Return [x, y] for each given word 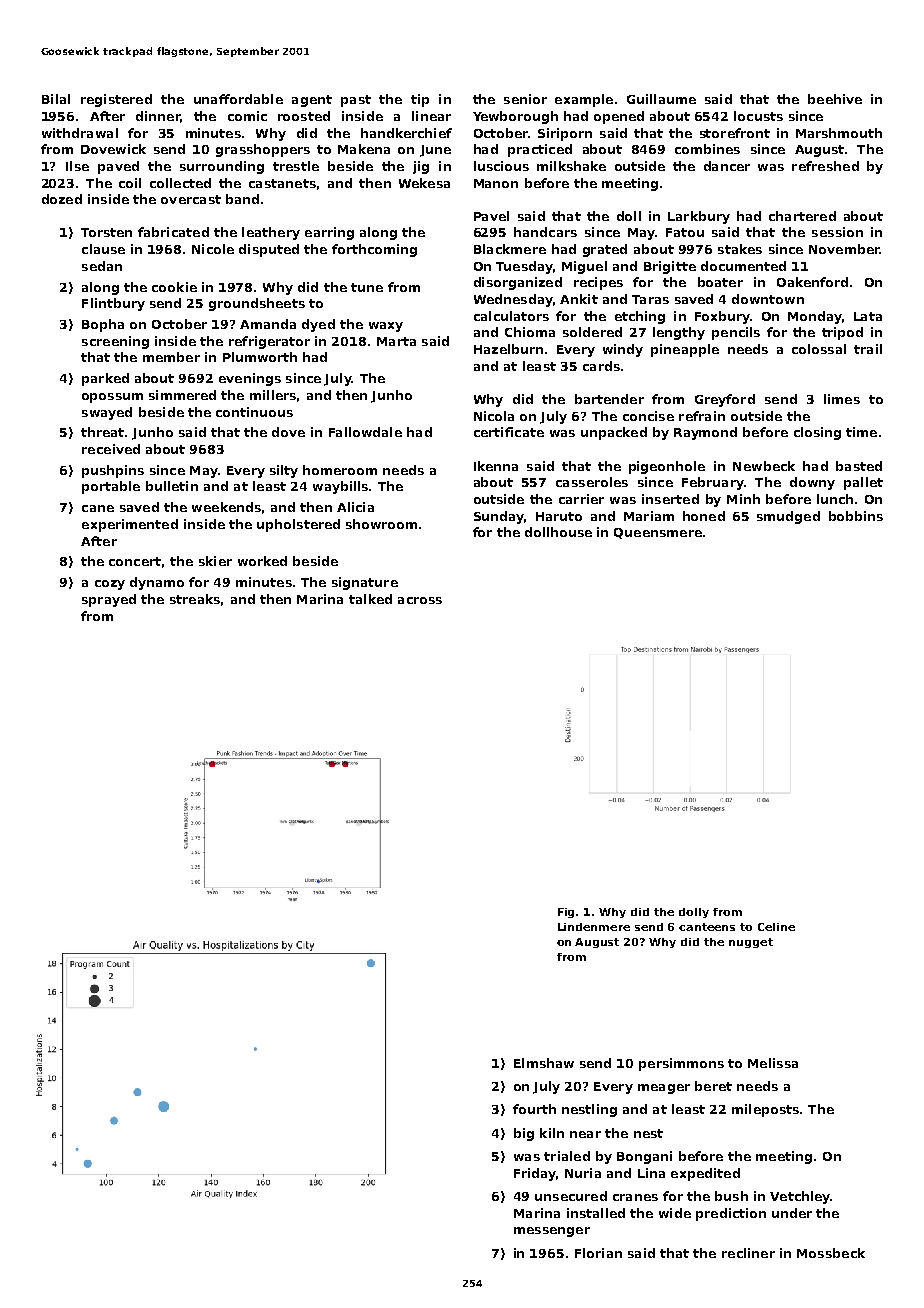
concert [135, 561]
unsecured [571, 1196]
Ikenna [496, 466]
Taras [650, 299]
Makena [364, 149]
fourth [534, 1109]
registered [116, 100]
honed [704, 516]
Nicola [494, 416]
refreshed [825, 166]
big [524, 1134]
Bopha [103, 325]
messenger [552, 1232]
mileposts [765, 1110]
